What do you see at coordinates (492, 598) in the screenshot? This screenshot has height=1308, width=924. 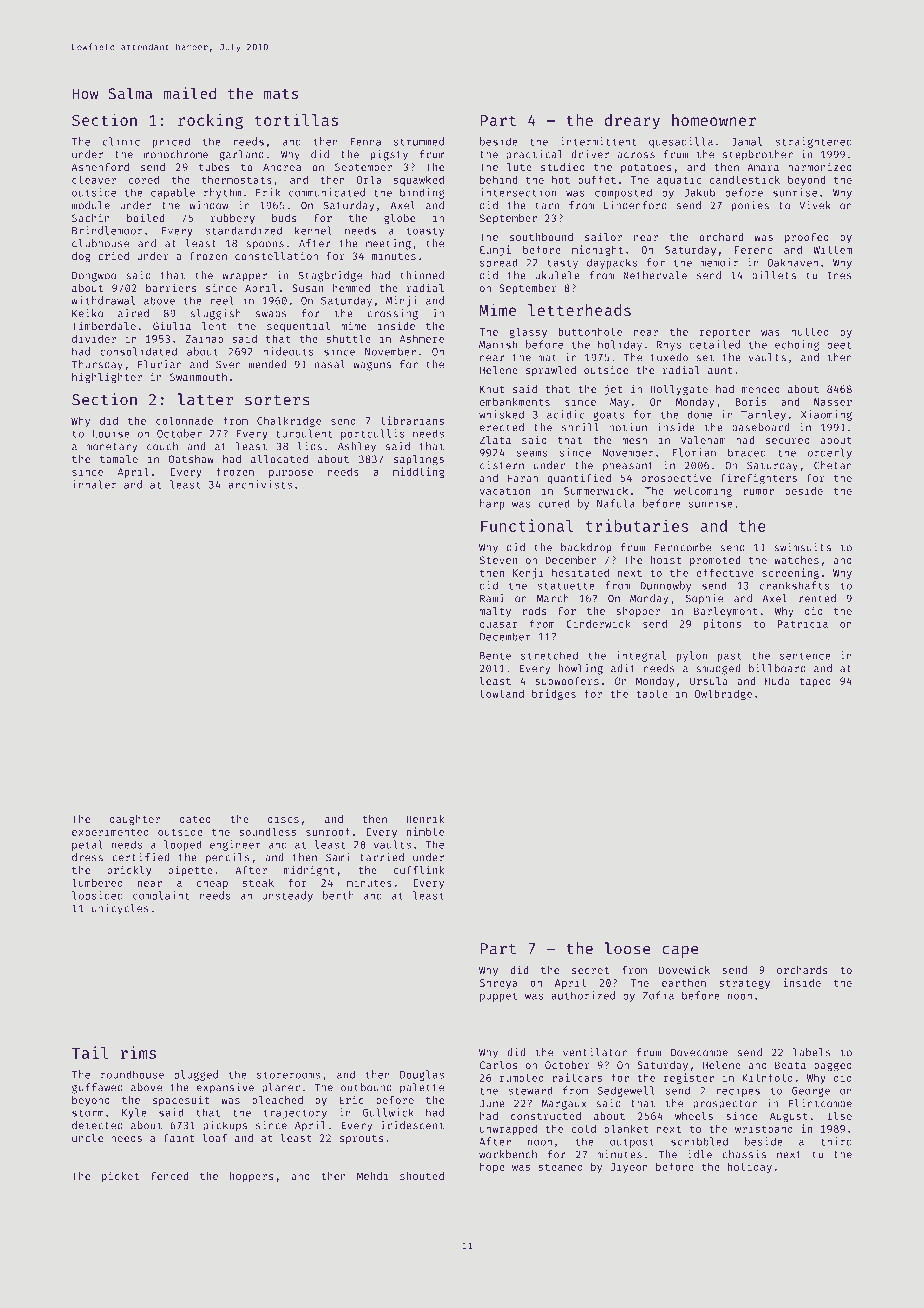 I see `Rami` at bounding box center [492, 598].
